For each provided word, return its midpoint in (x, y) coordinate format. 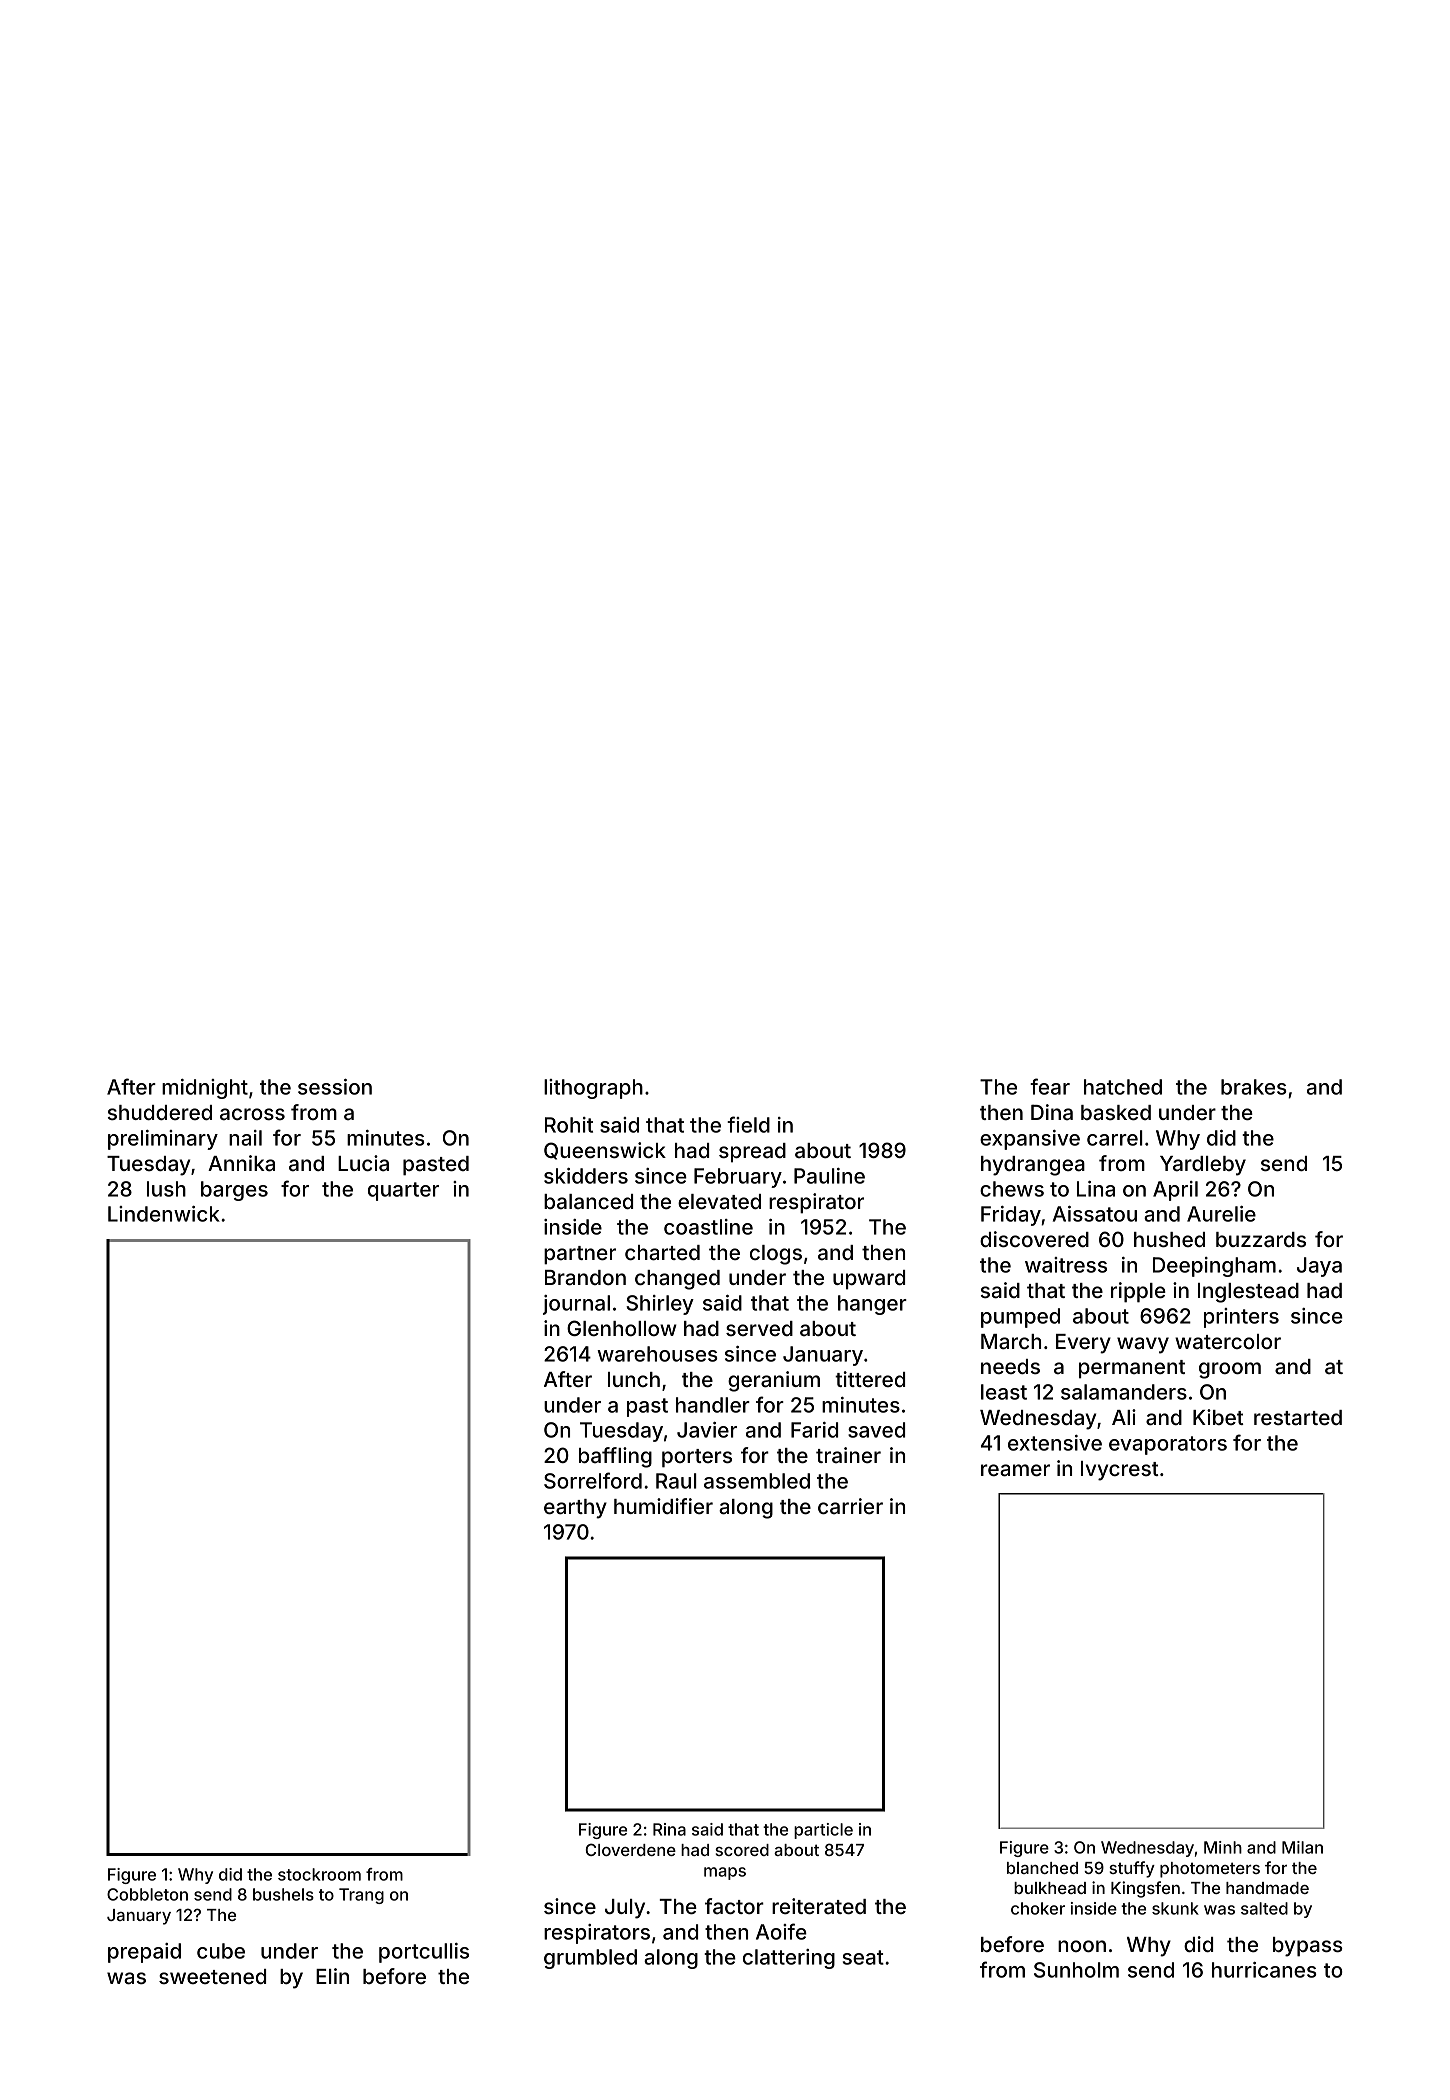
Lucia (363, 1163)
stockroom (319, 1874)
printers (1241, 1318)
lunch (634, 1379)
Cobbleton (147, 1894)
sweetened (212, 1976)
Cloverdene (631, 1849)
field (748, 1124)
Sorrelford (593, 1480)
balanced (588, 1202)
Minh (1223, 1847)
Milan (1302, 1847)
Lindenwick (164, 1214)
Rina (669, 1829)
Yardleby (1203, 1166)
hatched (1123, 1087)
